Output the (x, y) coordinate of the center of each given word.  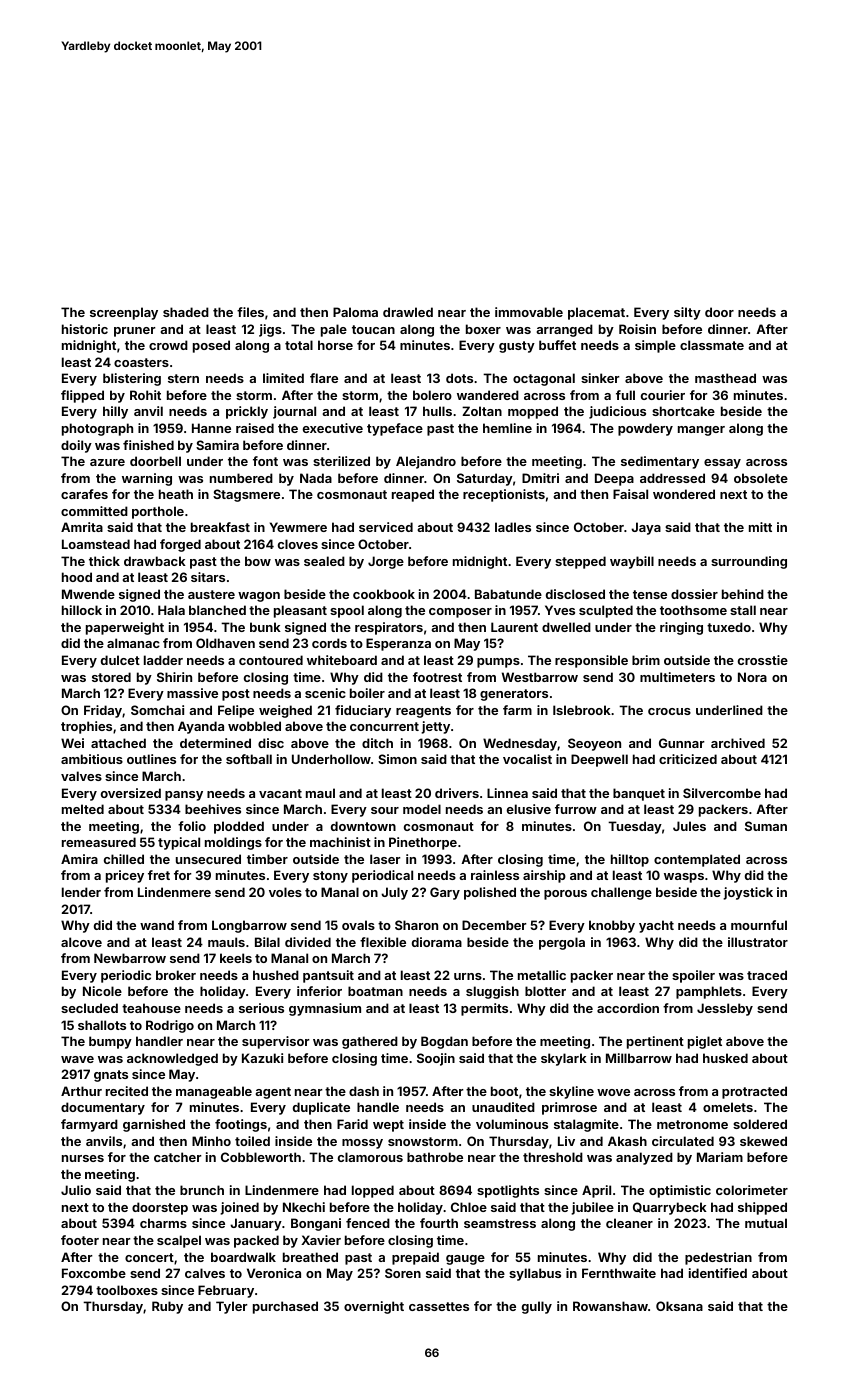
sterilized (341, 461)
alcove (81, 942)
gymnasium (325, 1009)
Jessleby (725, 1009)
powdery (645, 429)
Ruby (167, 1307)
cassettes (439, 1306)
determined (215, 743)
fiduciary (363, 711)
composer (460, 613)
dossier (694, 594)
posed (211, 346)
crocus (669, 711)
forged (180, 545)
